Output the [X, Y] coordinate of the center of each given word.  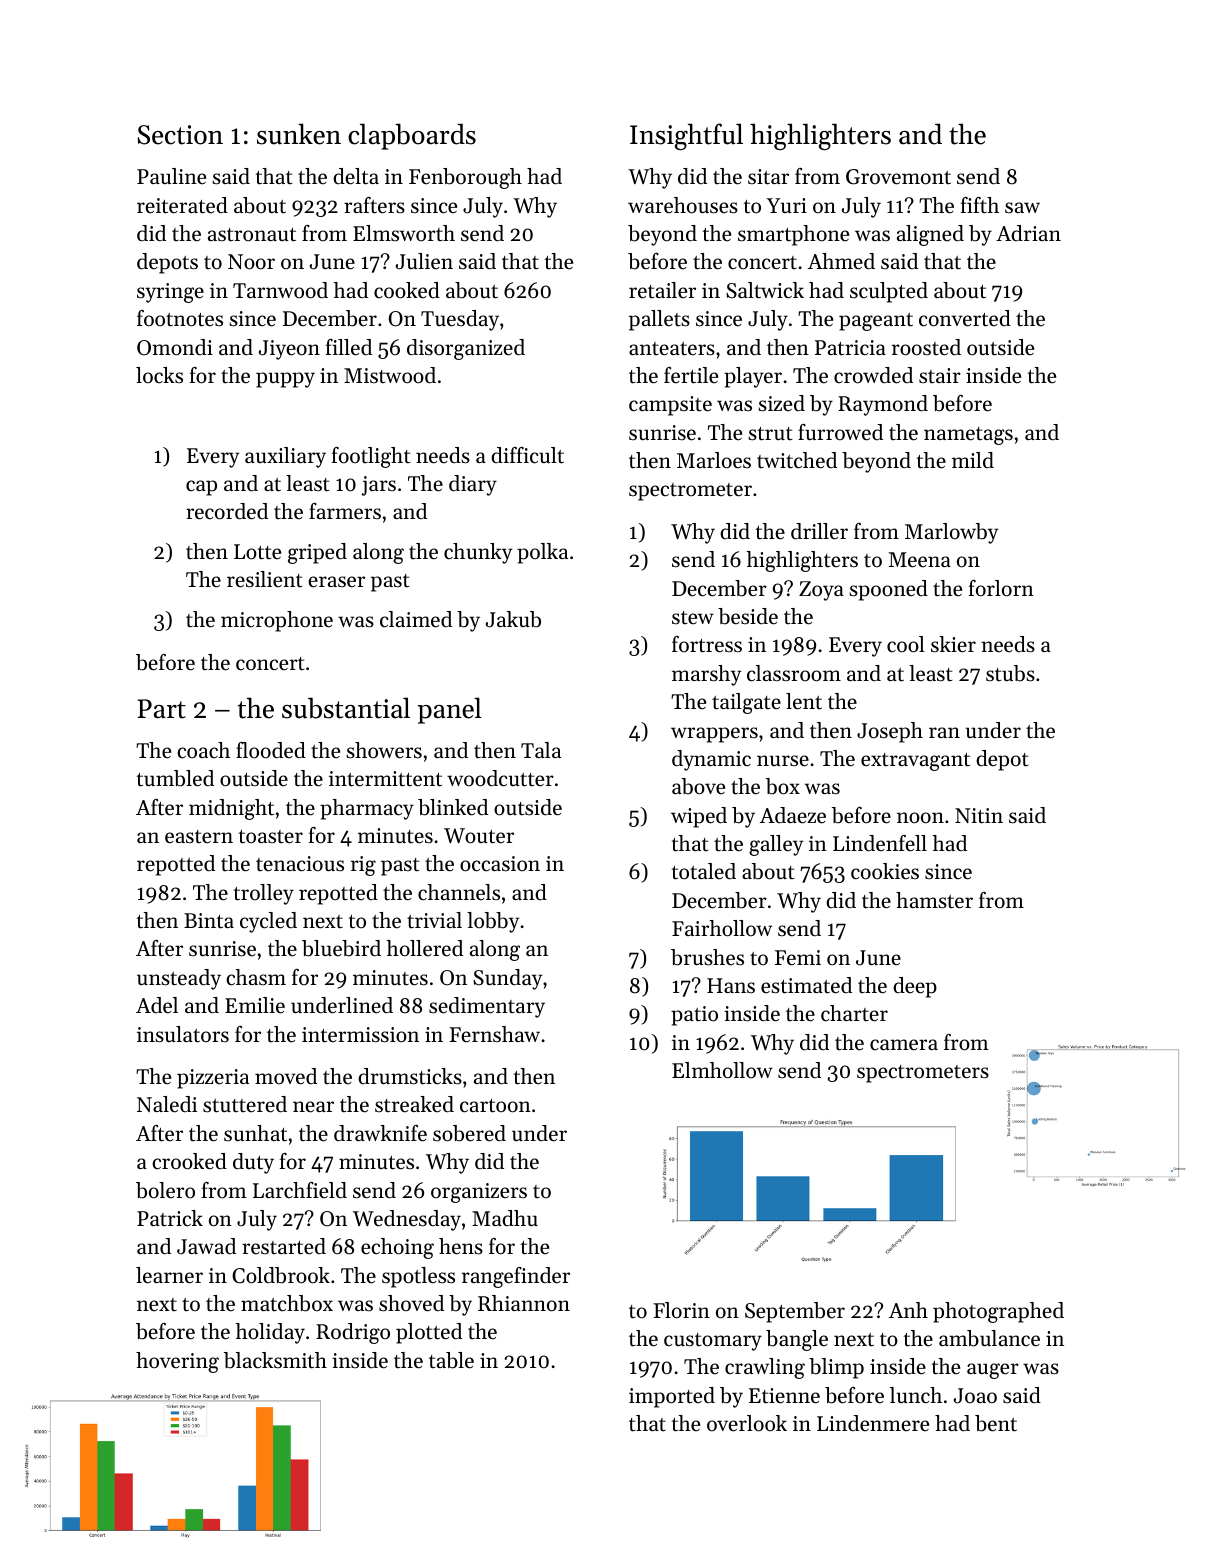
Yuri [786, 205]
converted [965, 318]
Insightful [686, 136]
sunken [299, 134]
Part [161, 709]
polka [542, 553]
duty [253, 1163]
